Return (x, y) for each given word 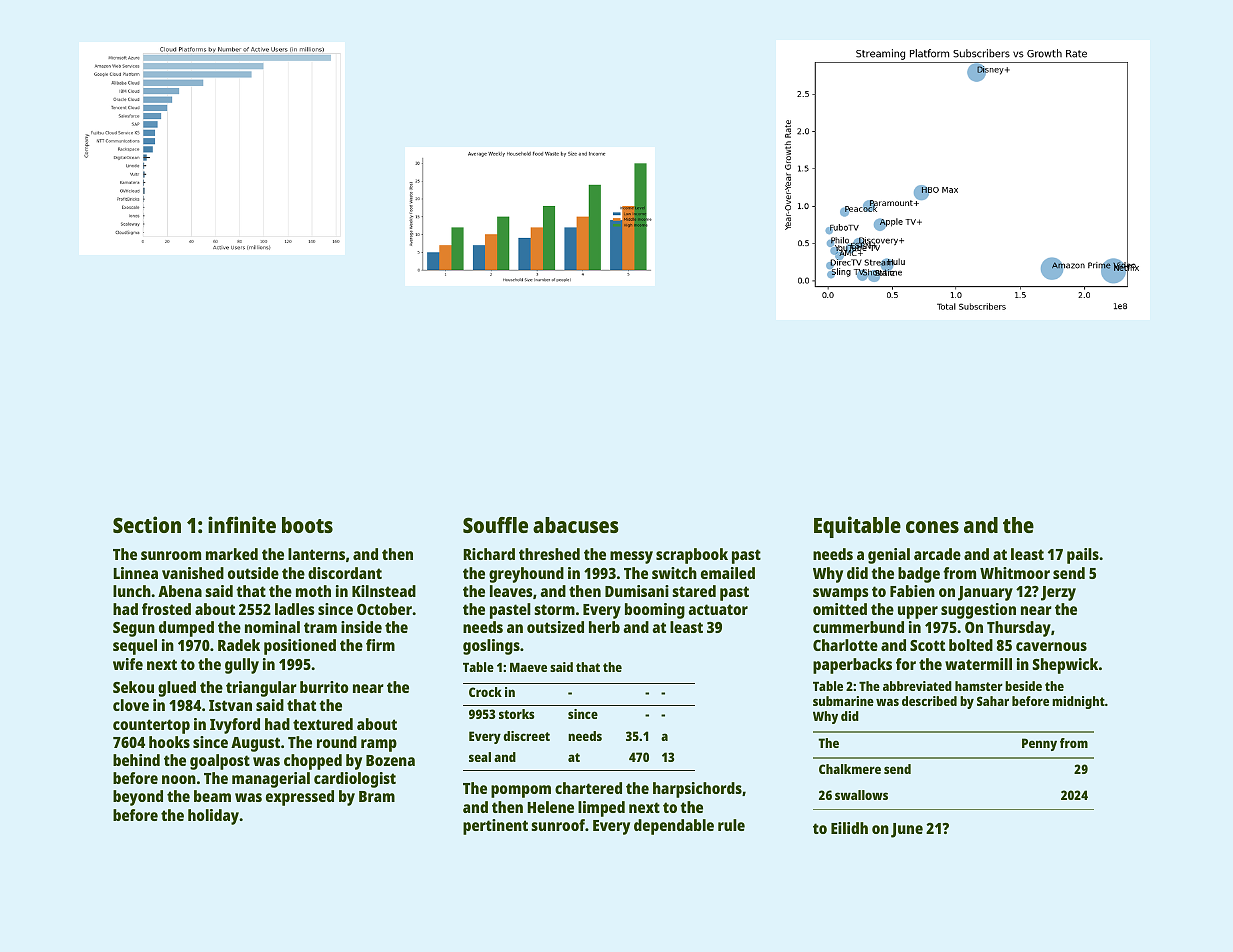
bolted (971, 645)
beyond (138, 798)
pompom (521, 791)
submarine (843, 701)
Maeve (528, 667)
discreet (526, 736)
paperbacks (852, 666)
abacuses (576, 525)
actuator (718, 609)
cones (932, 527)
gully (242, 666)
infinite (242, 524)
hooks (169, 742)
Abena (180, 591)
